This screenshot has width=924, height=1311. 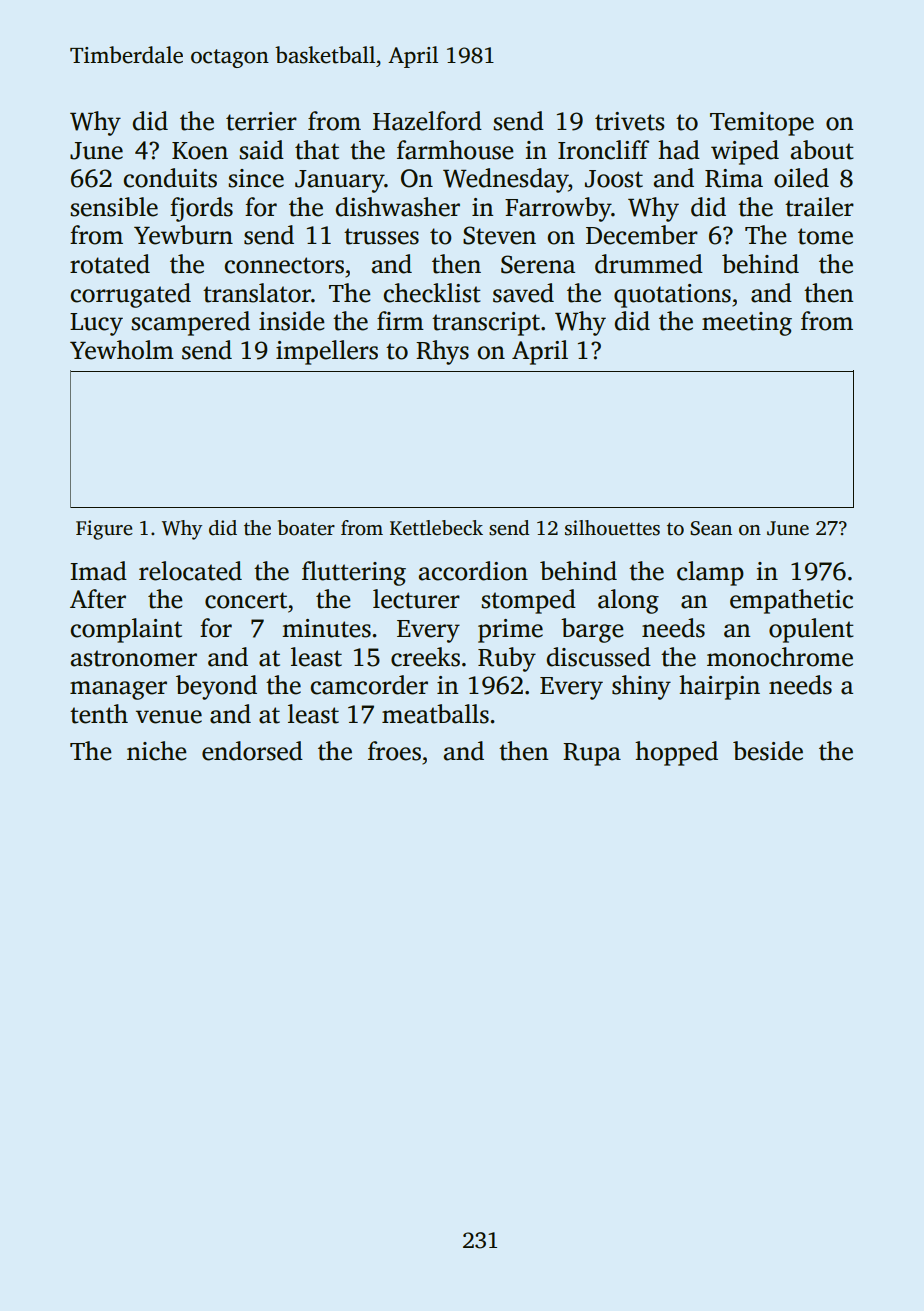 I want to click on Yewholm, so click(x=122, y=350).
